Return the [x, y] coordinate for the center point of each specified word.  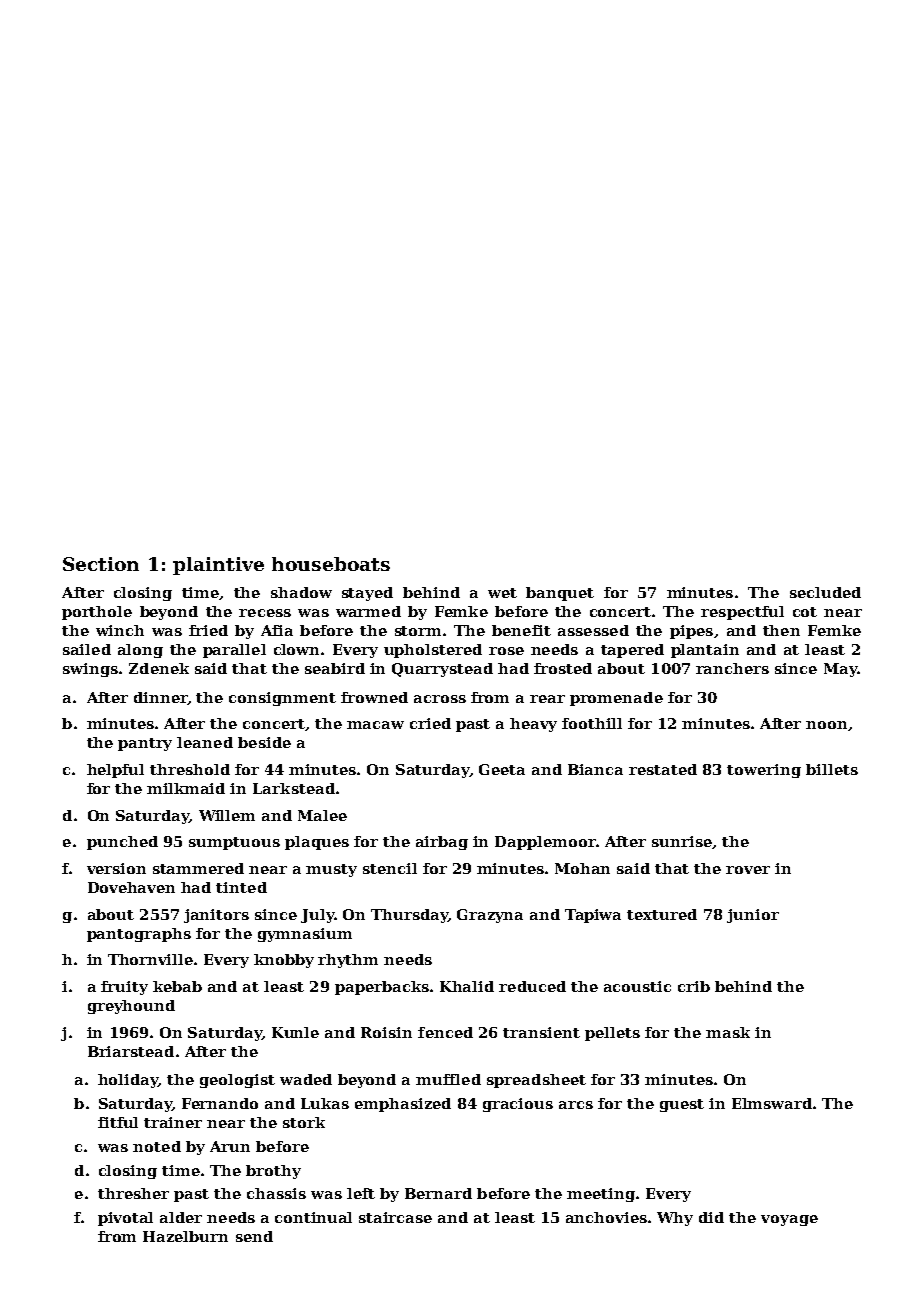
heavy [533, 725]
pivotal [125, 1219]
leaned [205, 742]
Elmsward [772, 1103]
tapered [632, 651]
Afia [277, 630]
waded [306, 1079]
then [781, 630]
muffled [448, 1079]
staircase [395, 1217]
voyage [789, 1220]
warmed [368, 611]
